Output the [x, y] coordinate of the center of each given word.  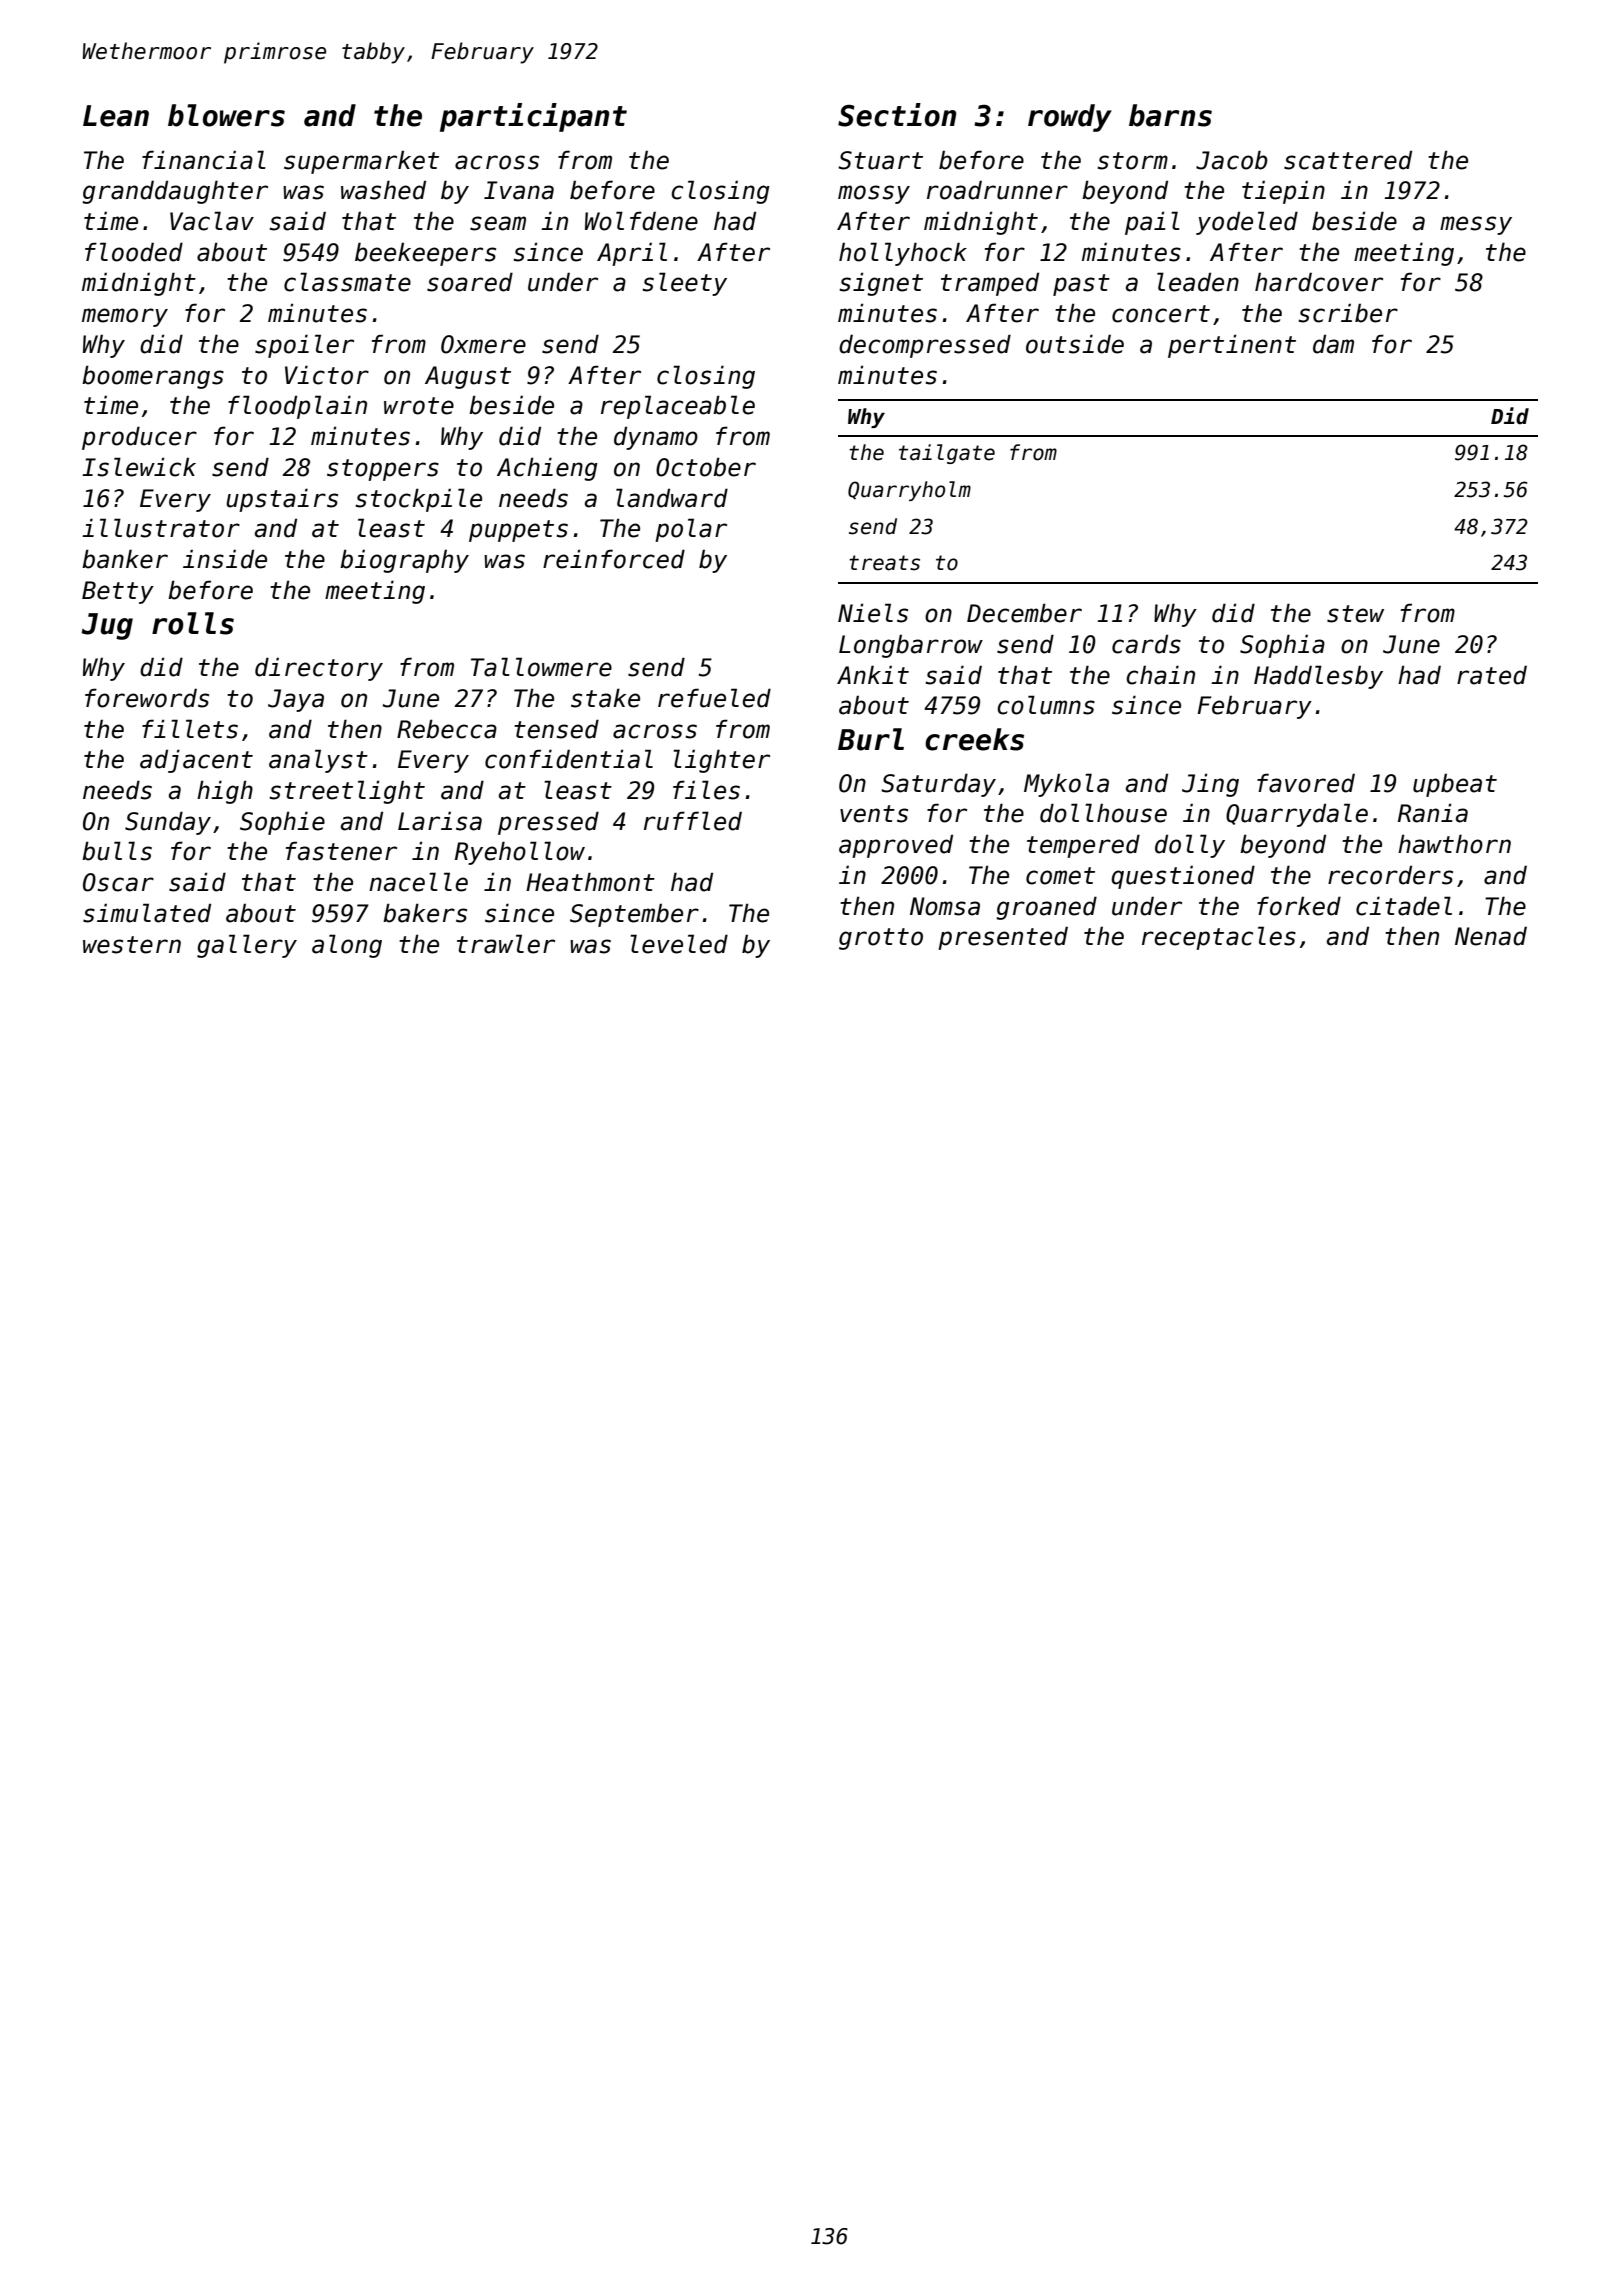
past [1081, 285]
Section [897, 115]
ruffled [693, 821]
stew [1355, 614]
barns [1170, 115]
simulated [147, 913]
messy [1476, 225]
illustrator [161, 528]
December [1024, 613]
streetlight [347, 792]
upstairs [282, 500]
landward [672, 498]
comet [1060, 876]
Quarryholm [909, 491]
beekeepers [425, 254]
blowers [226, 115]
